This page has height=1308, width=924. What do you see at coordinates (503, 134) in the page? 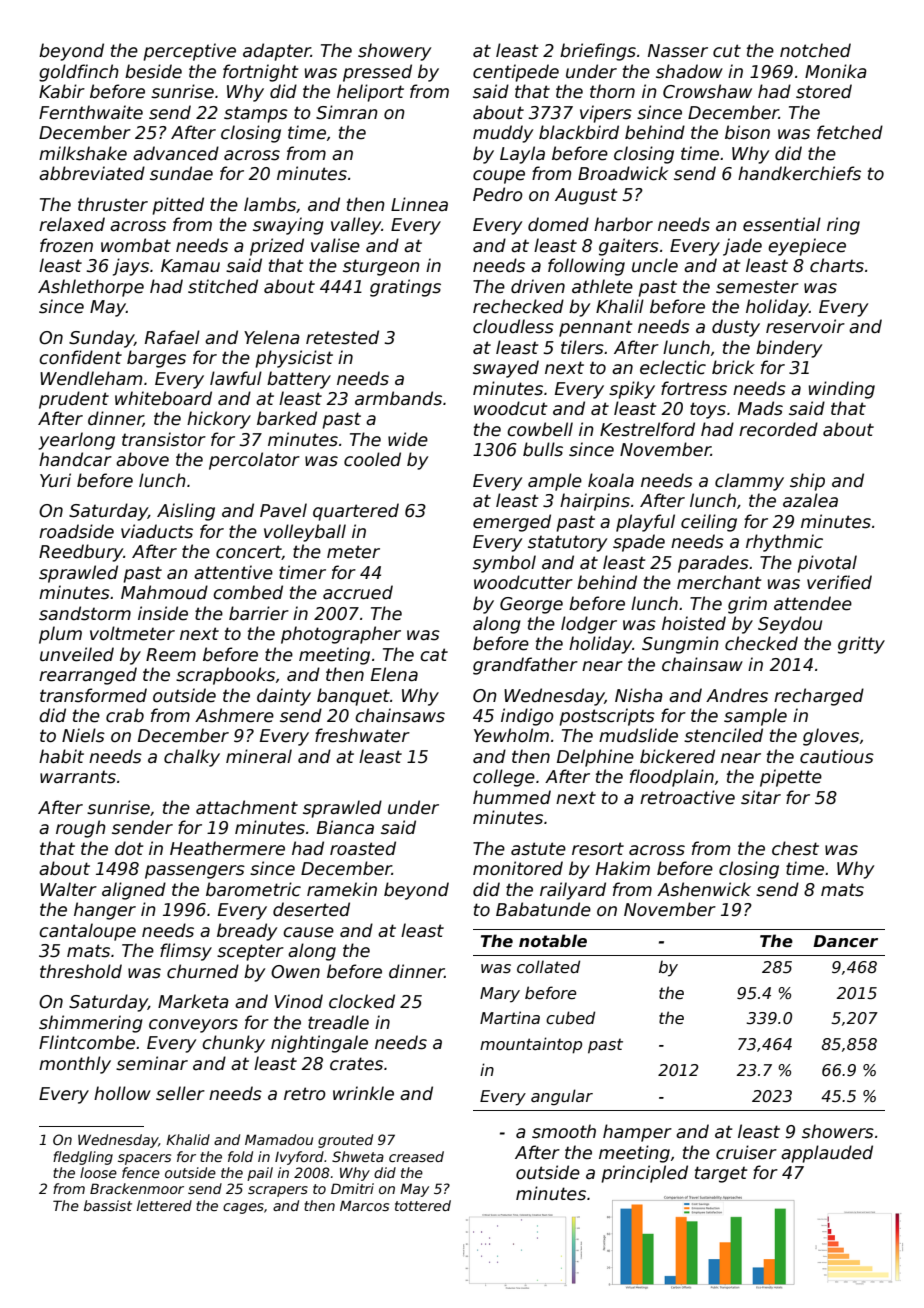
I see `muddy` at bounding box center [503, 134].
